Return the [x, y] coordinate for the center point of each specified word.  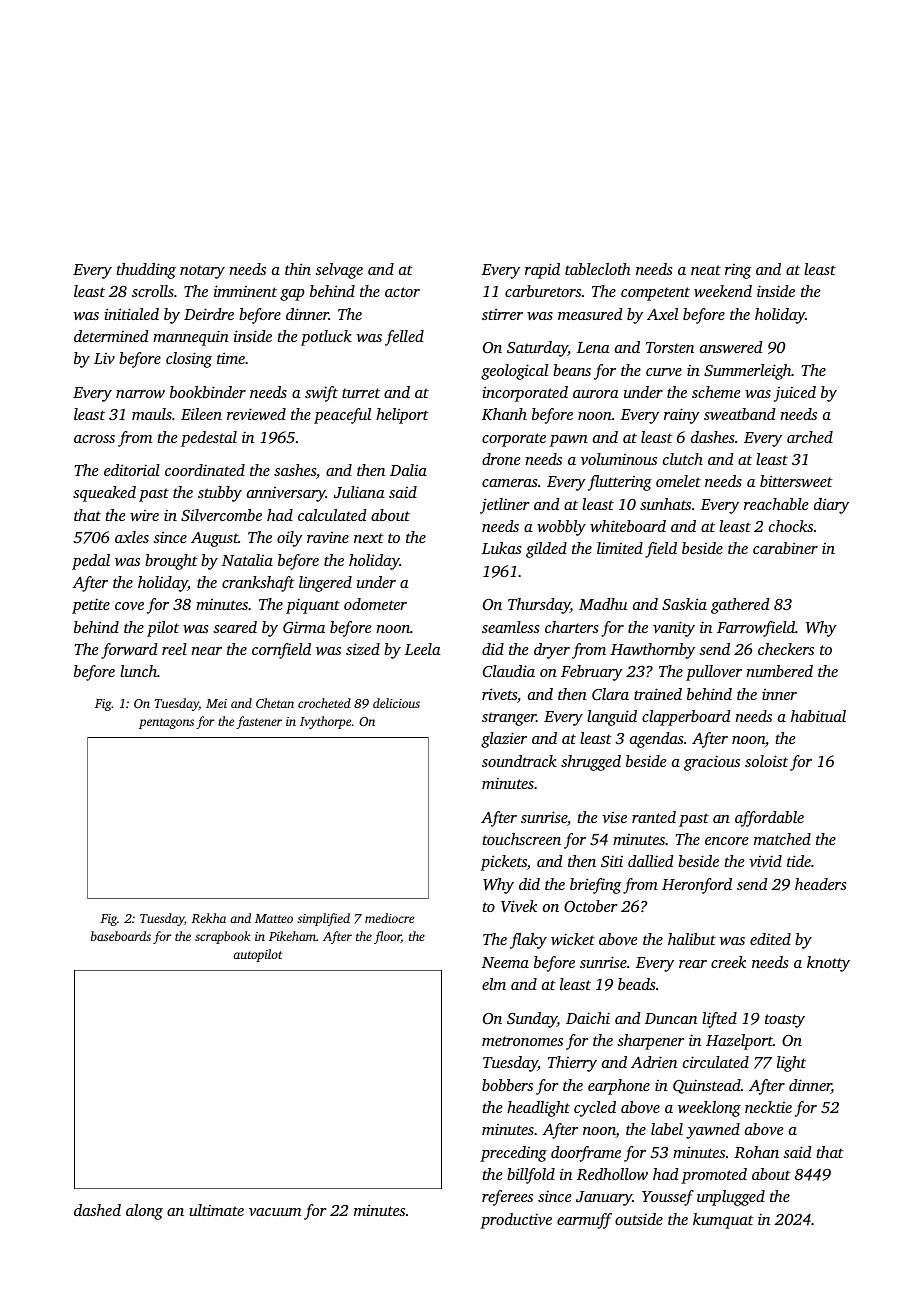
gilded [546, 550]
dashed [97, 1210]
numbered [779, 671]
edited [770, 939]
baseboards [121, 936]
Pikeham [292, 936]
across [94, 439]
